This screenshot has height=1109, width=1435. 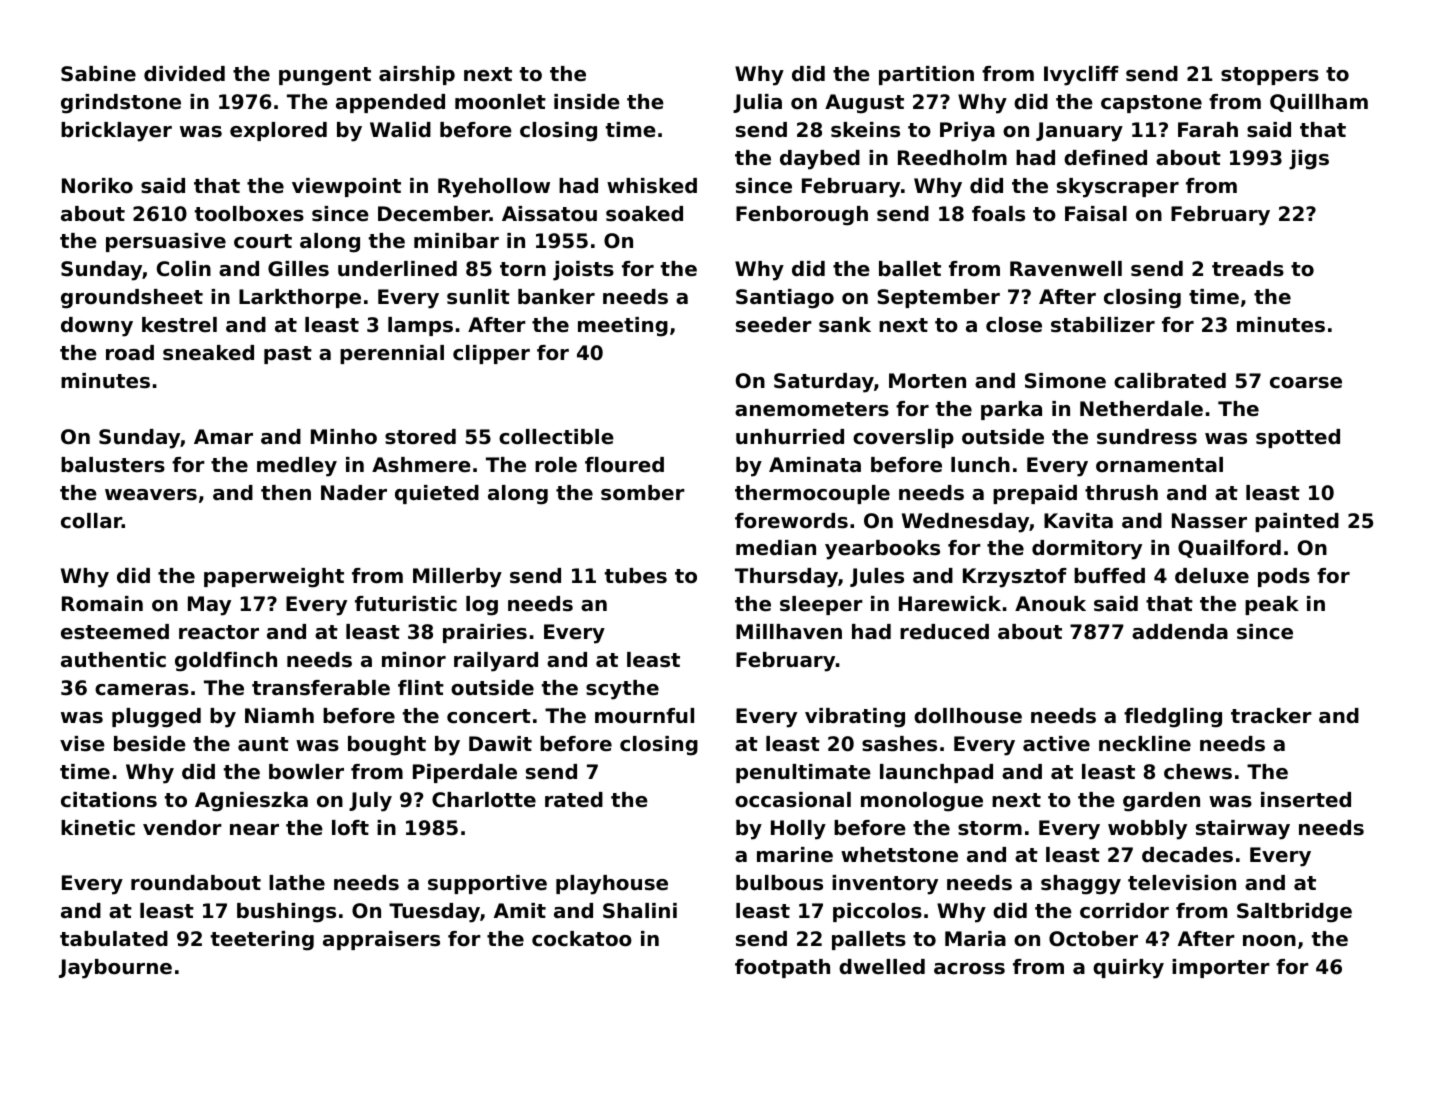 What do you see at coordinates (166, 242) in the screenshot?
I see `persuasive` at bounding box center [166, 242].
